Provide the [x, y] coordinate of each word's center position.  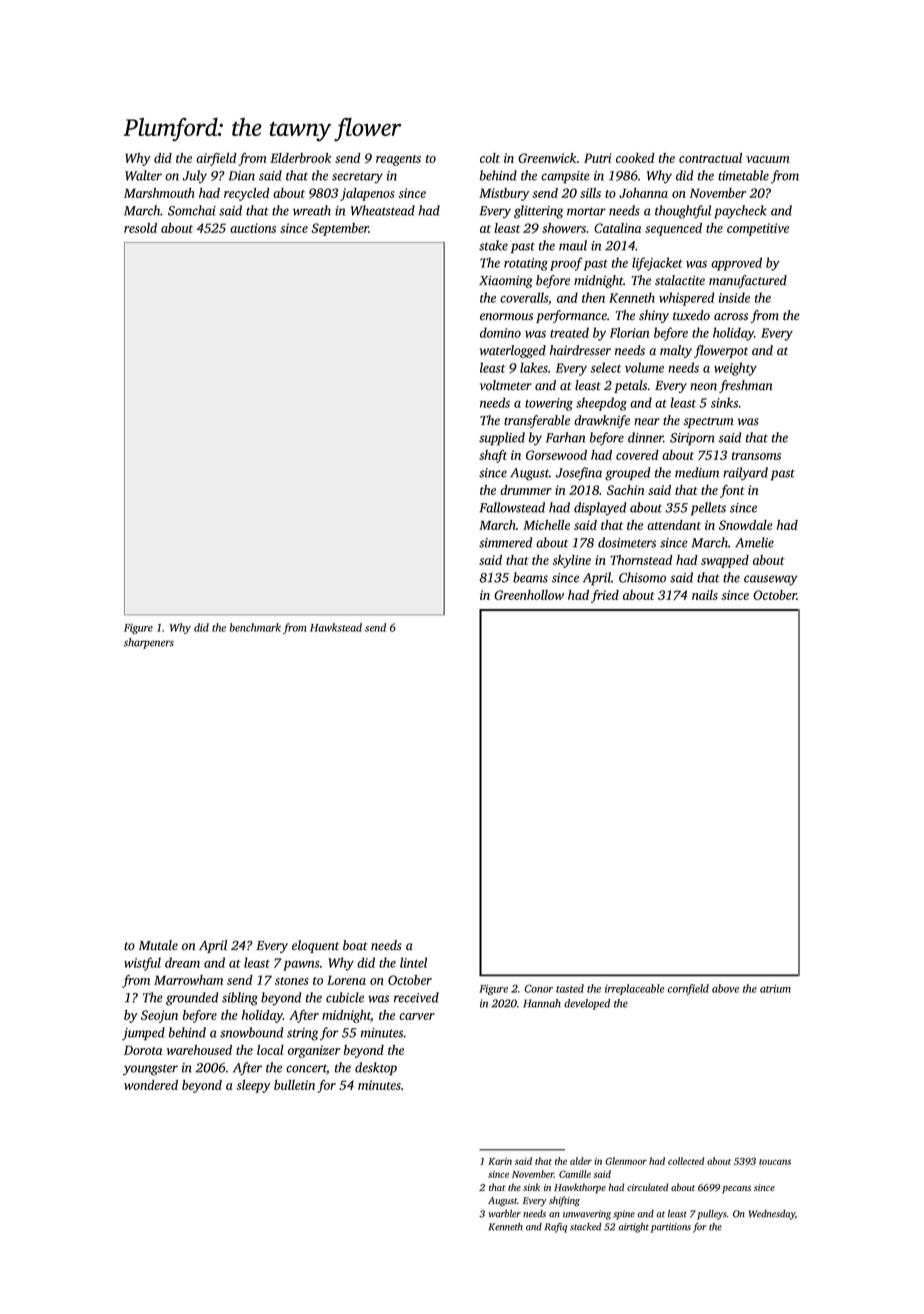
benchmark [255, 627]
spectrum [709, 422]
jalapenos [367, 194]
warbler [505, 1214]
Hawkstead [336, 627]
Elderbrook [300, 158]
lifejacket [657, 264]
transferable [537, 421]
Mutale [158, 945]
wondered [151, 1085]
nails [705, 595]
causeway [771, 580]
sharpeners [149, 643]
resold [140, 228]
